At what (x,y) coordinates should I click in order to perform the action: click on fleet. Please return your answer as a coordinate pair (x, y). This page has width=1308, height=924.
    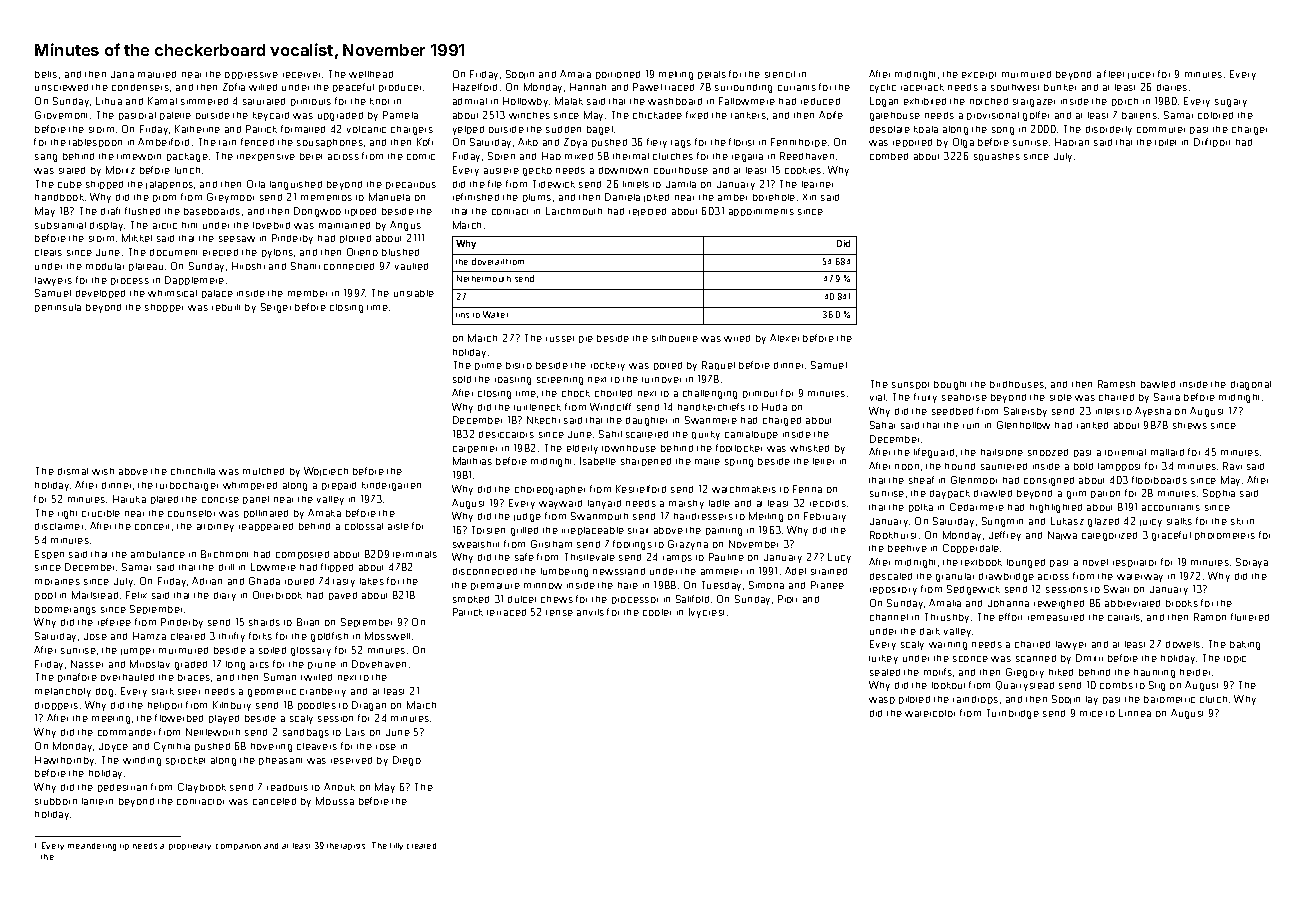
    Looking at the image, I should click on (1114, 74).
